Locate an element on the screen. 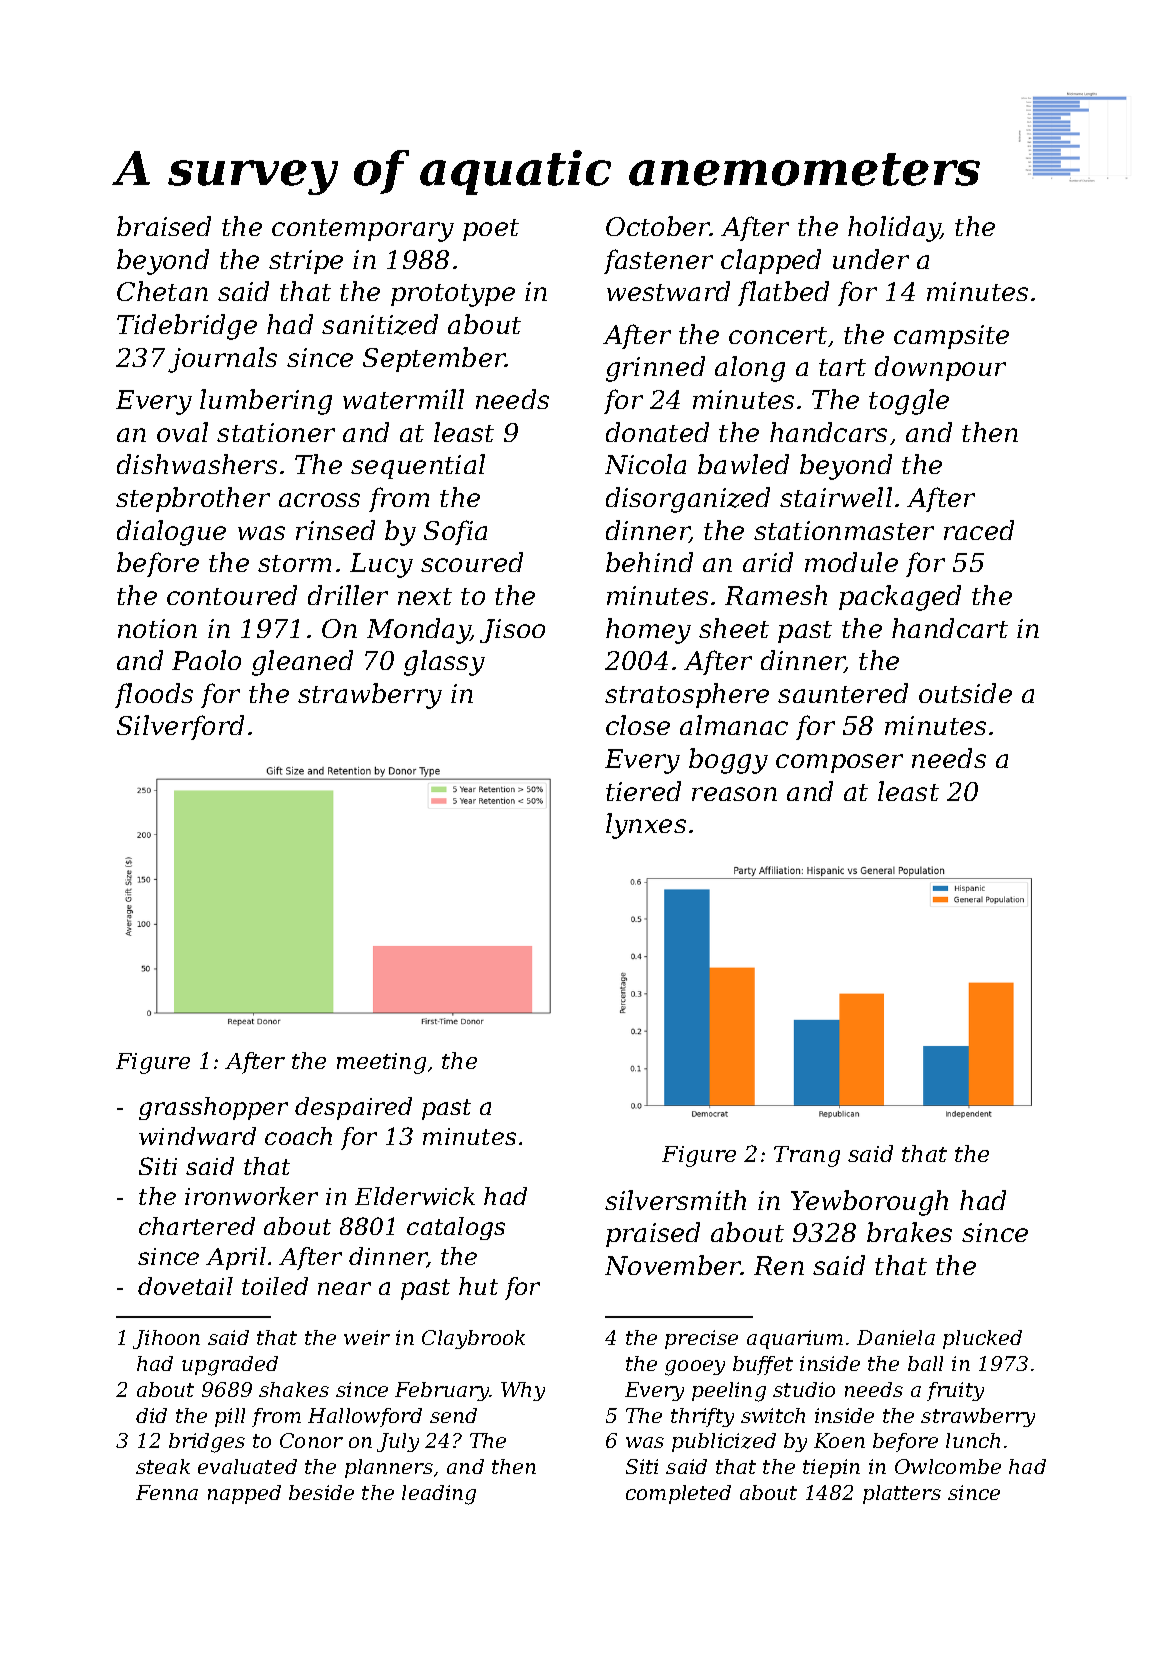  floods is located at coordinates (154, 695).
